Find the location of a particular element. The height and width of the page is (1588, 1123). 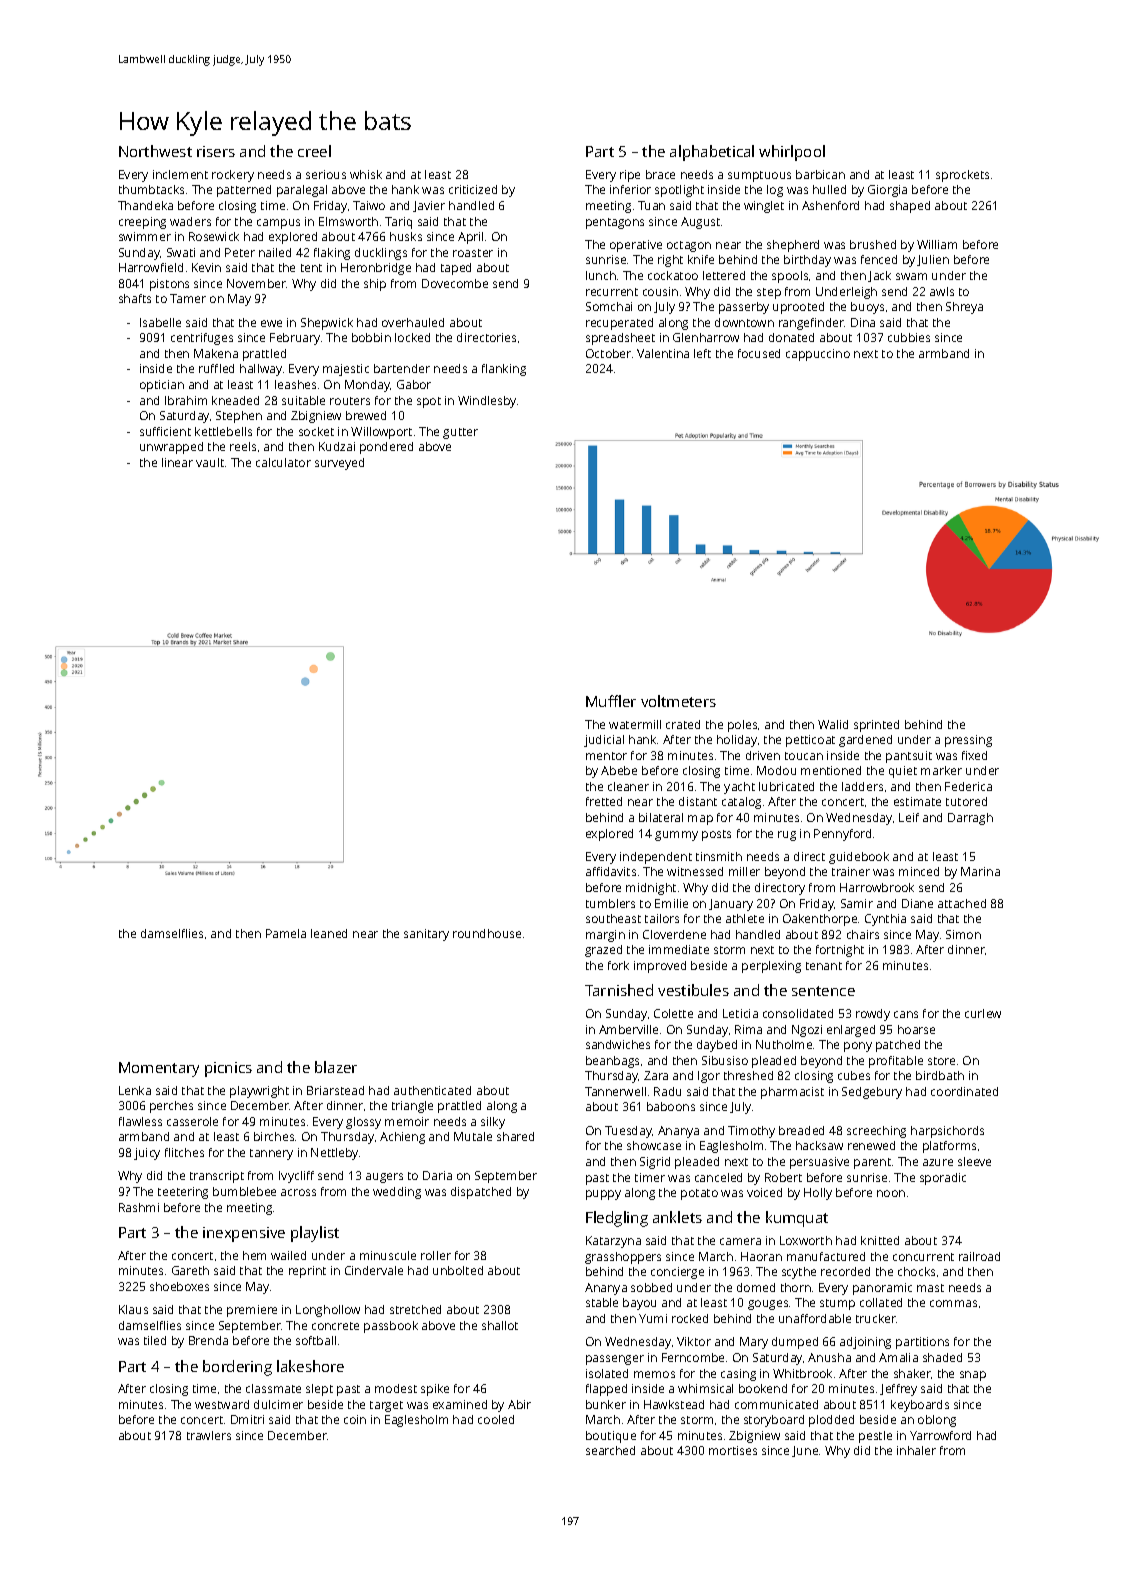

unwrapped is located at coordinates (171, 448).
